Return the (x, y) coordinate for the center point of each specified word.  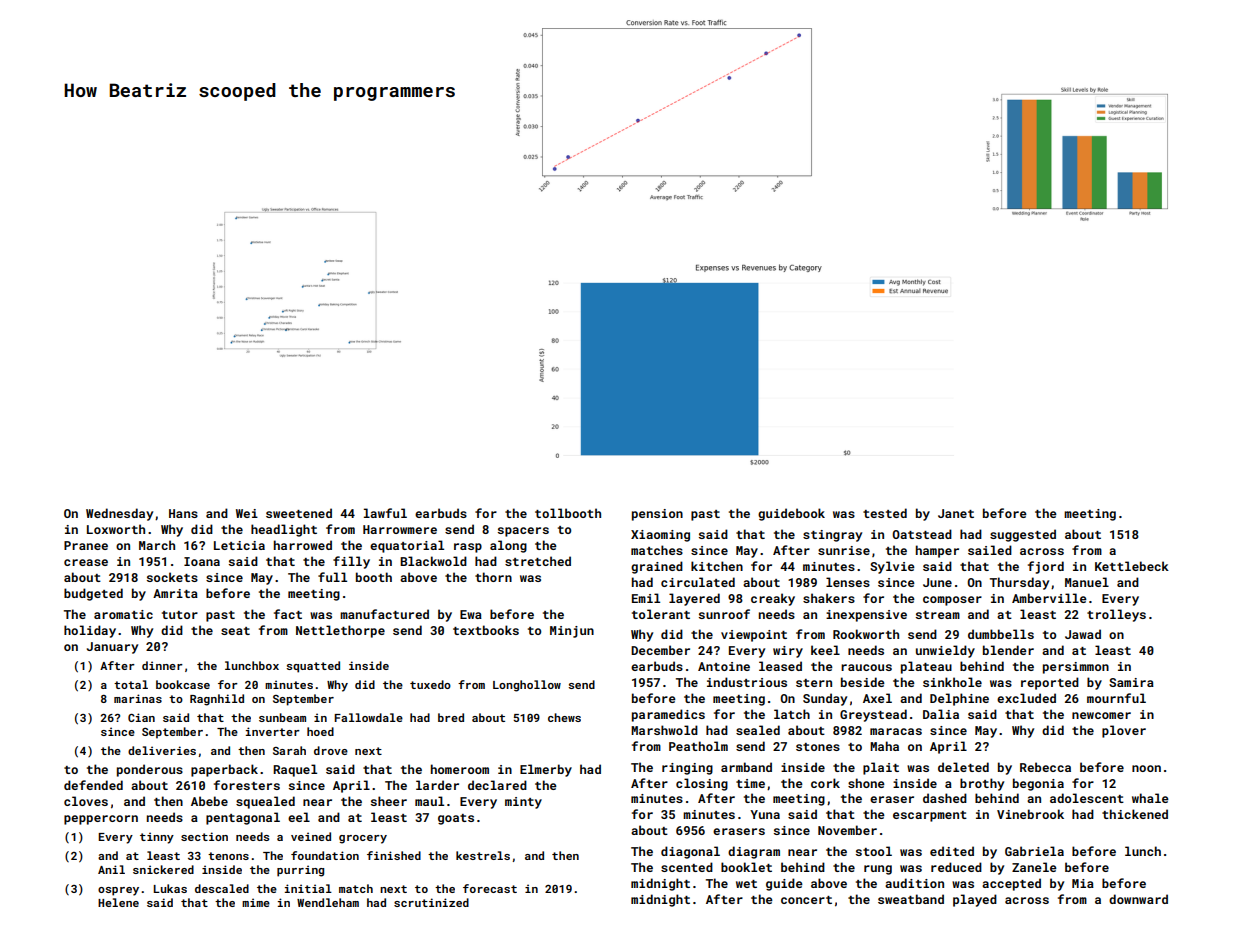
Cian (141, 717)
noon (1146, 768)
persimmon (1076, 668)
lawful (385, 513)
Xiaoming (660, 536)
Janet (956, 513)
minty (523, 803)
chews (564, 717)
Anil (111, 869)
